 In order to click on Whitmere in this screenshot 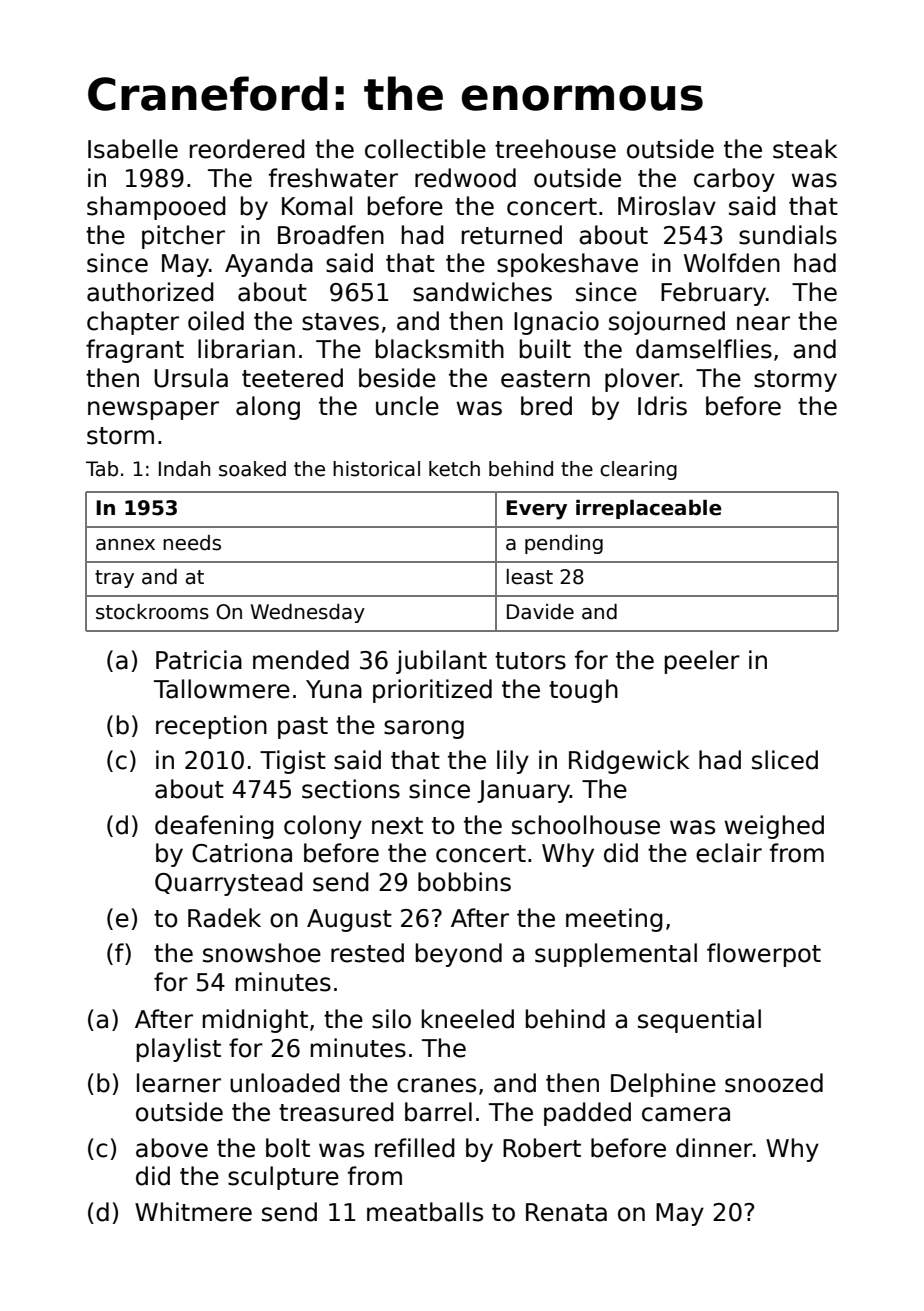, I will do `click(193, 1212)`.
